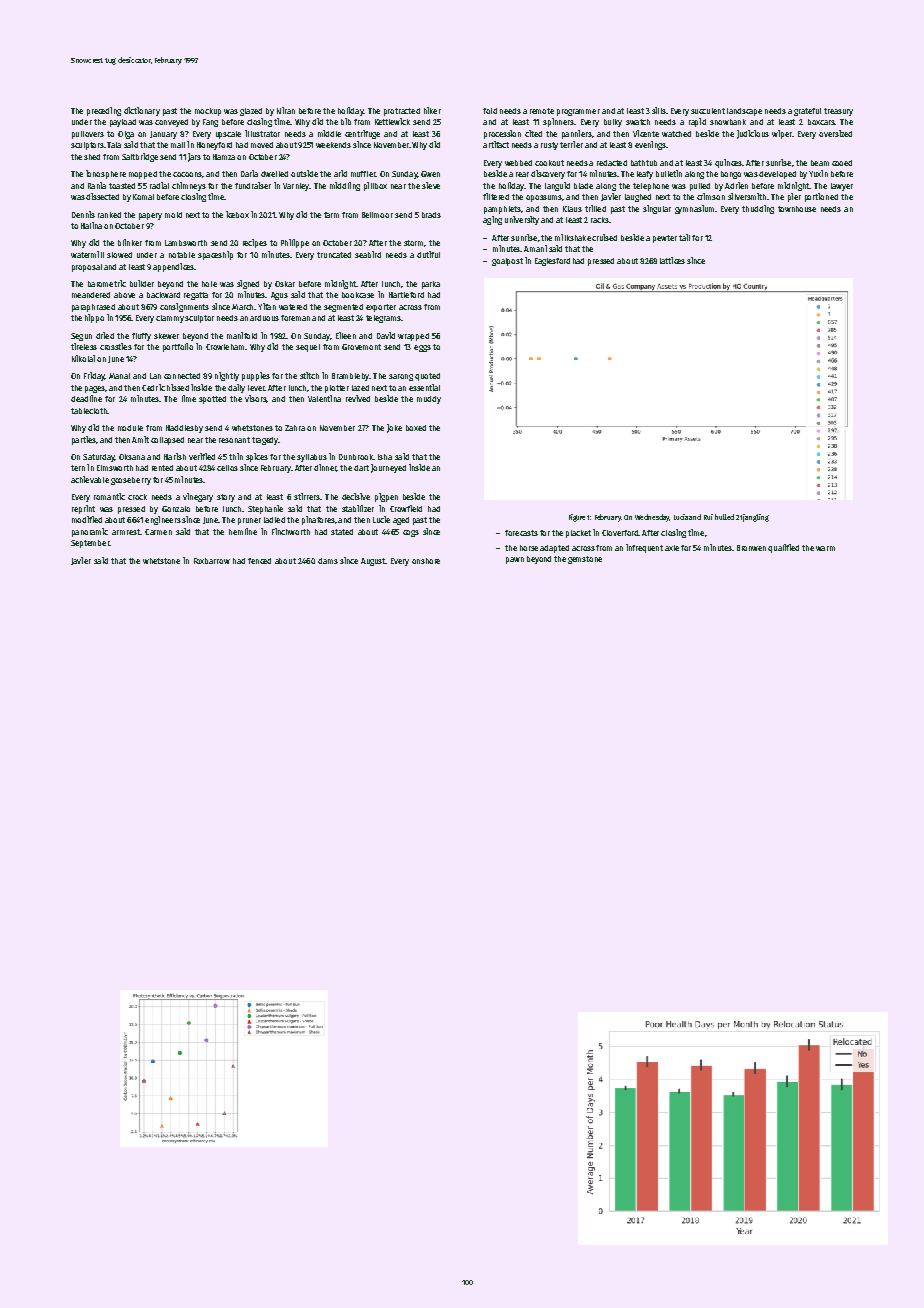 The height and width of the screenshot is (1308, 924). What do you see at coordinates (249, 173) in the screenshot?
I see `Daria` at bounding box center [249, 173].
